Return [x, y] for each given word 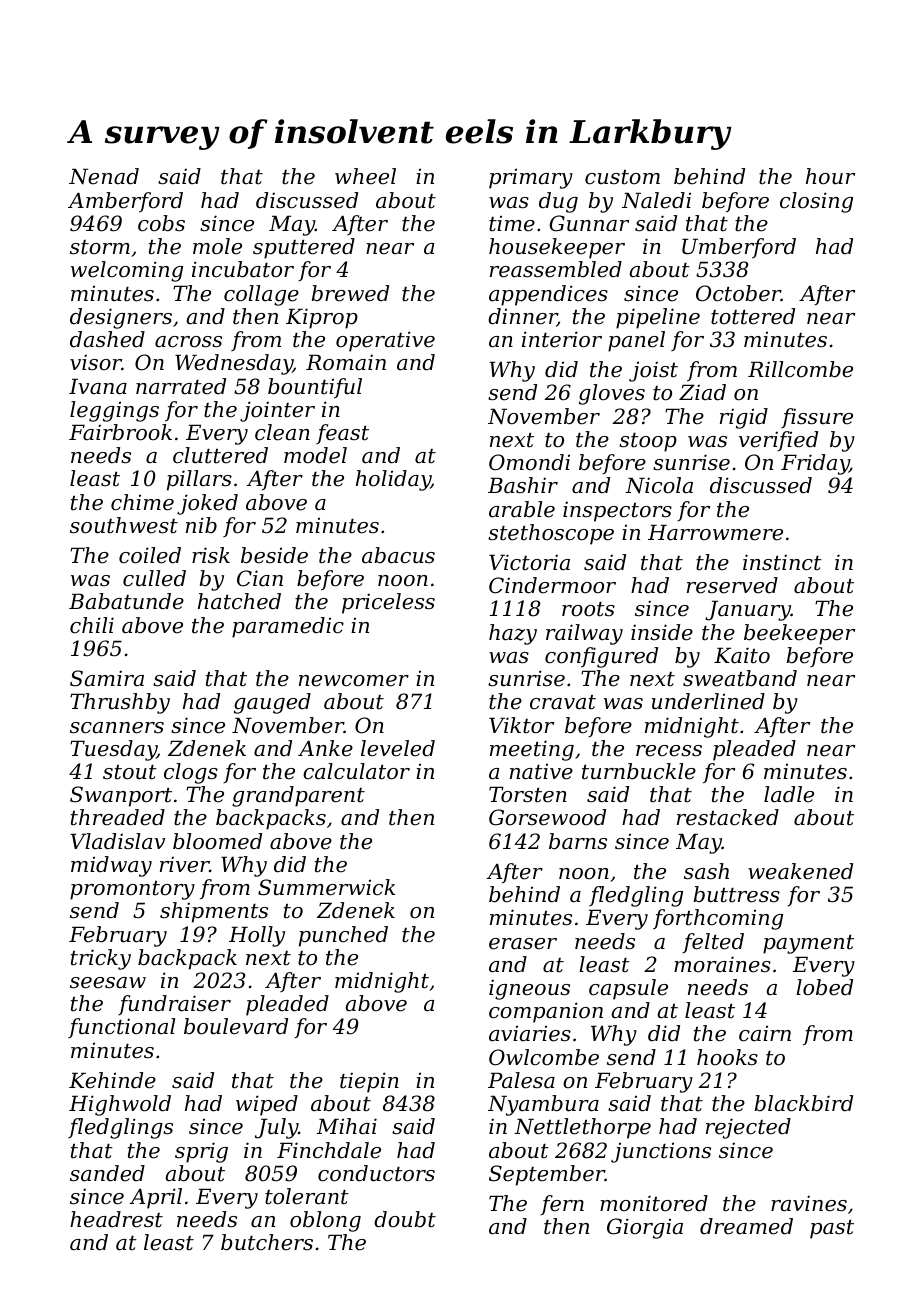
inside [662, 632]
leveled [398, 748]
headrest [116, 1219]
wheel [365, 176]
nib [201, 525]
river [185, 864]
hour [830, 176]
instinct [782, 562]
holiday [393, 480]
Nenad [104, 176]
